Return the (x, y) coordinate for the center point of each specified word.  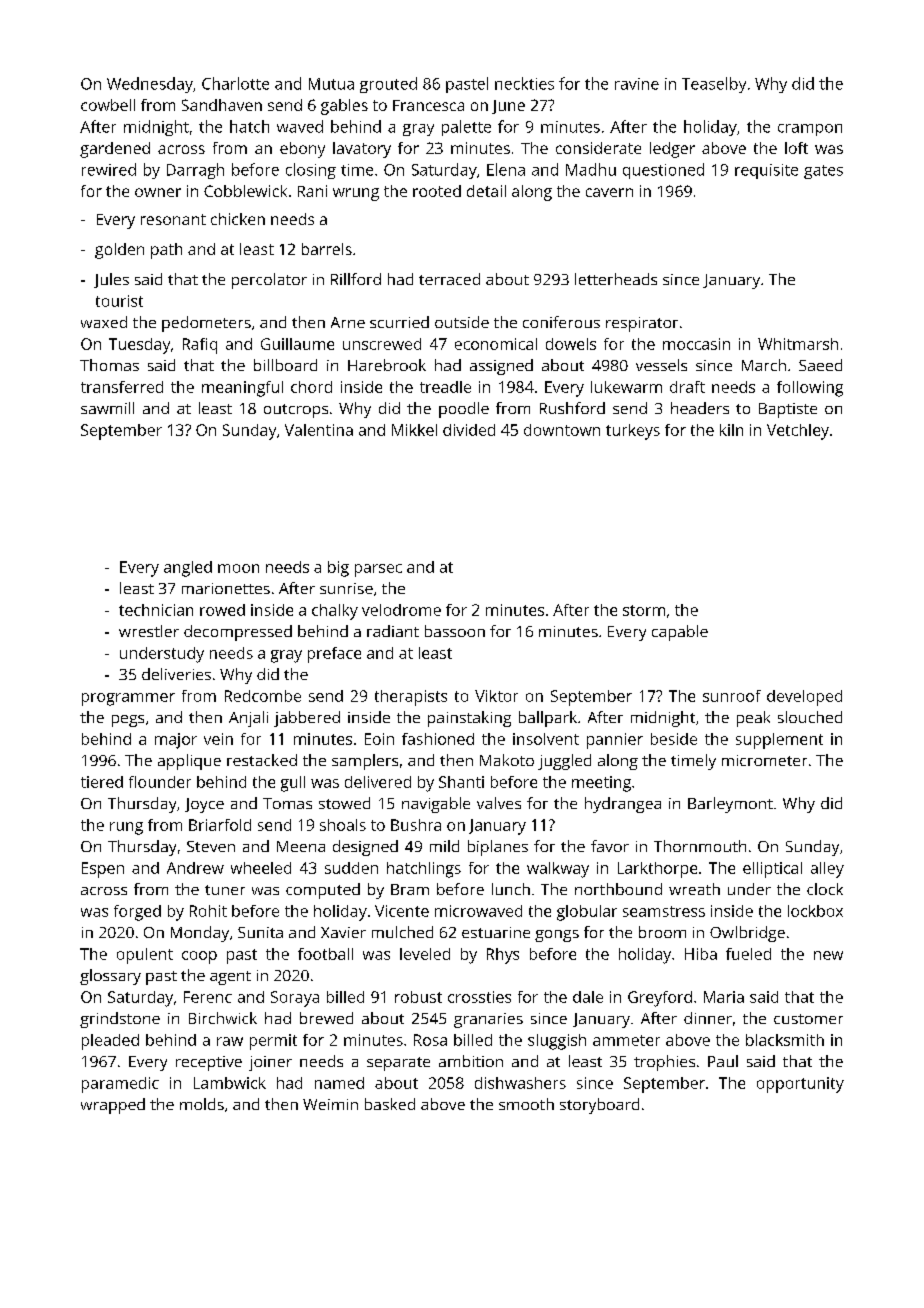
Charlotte (235, 83)
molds (202, 1104)
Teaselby (714, 85)
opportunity (800, 1085)
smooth (526, 1104)
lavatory (362, 150)
